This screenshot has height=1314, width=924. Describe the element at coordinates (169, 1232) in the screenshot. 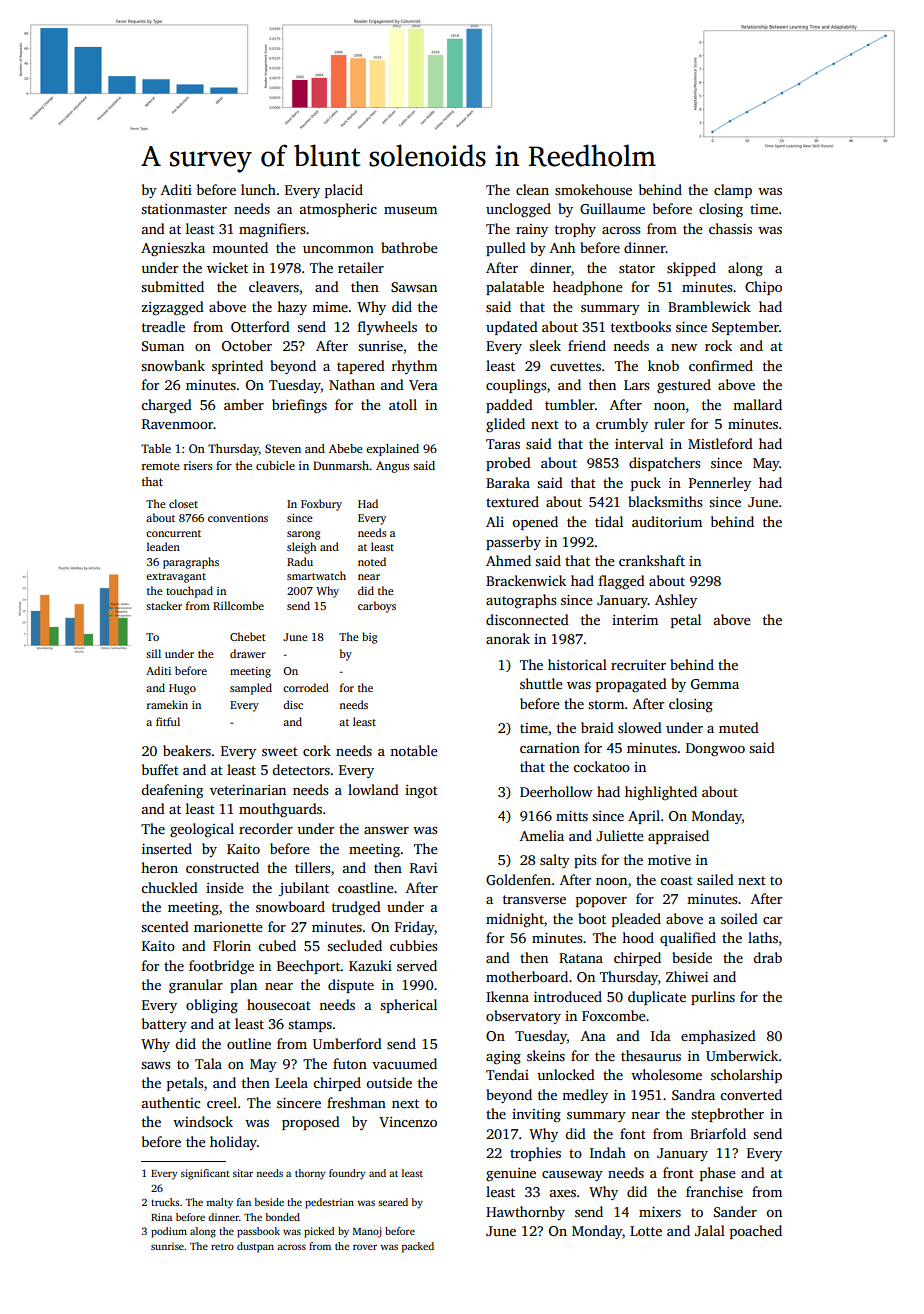

I see `podium` at that location.
